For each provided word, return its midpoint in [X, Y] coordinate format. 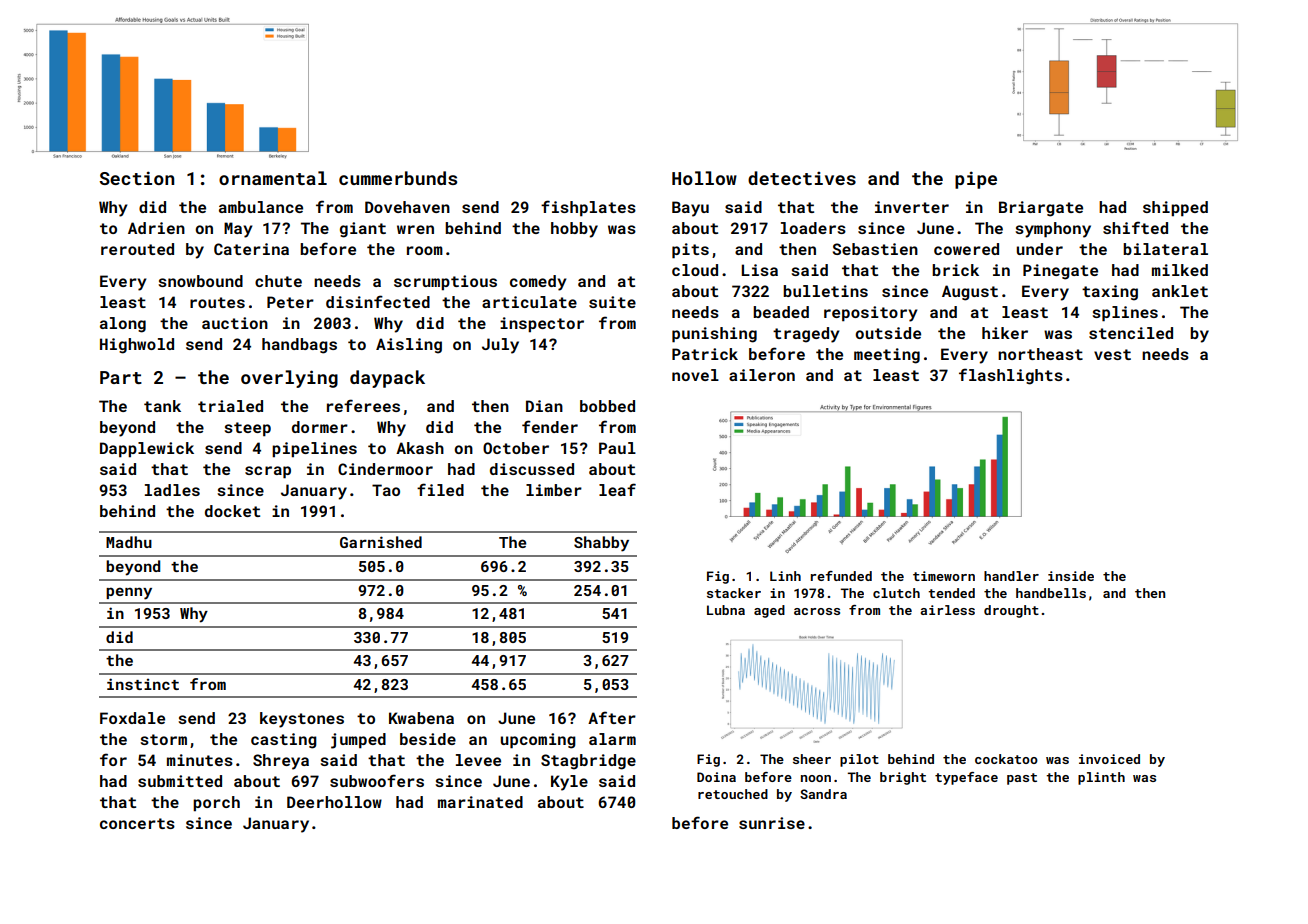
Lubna [726, 610]
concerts [137, 823]
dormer [320, 427]
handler [1011, 576]
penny [129, 593]
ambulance [261, 207]
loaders [813, 228]
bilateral [1165, 249]
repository [871, 314]
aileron [762, 375]
